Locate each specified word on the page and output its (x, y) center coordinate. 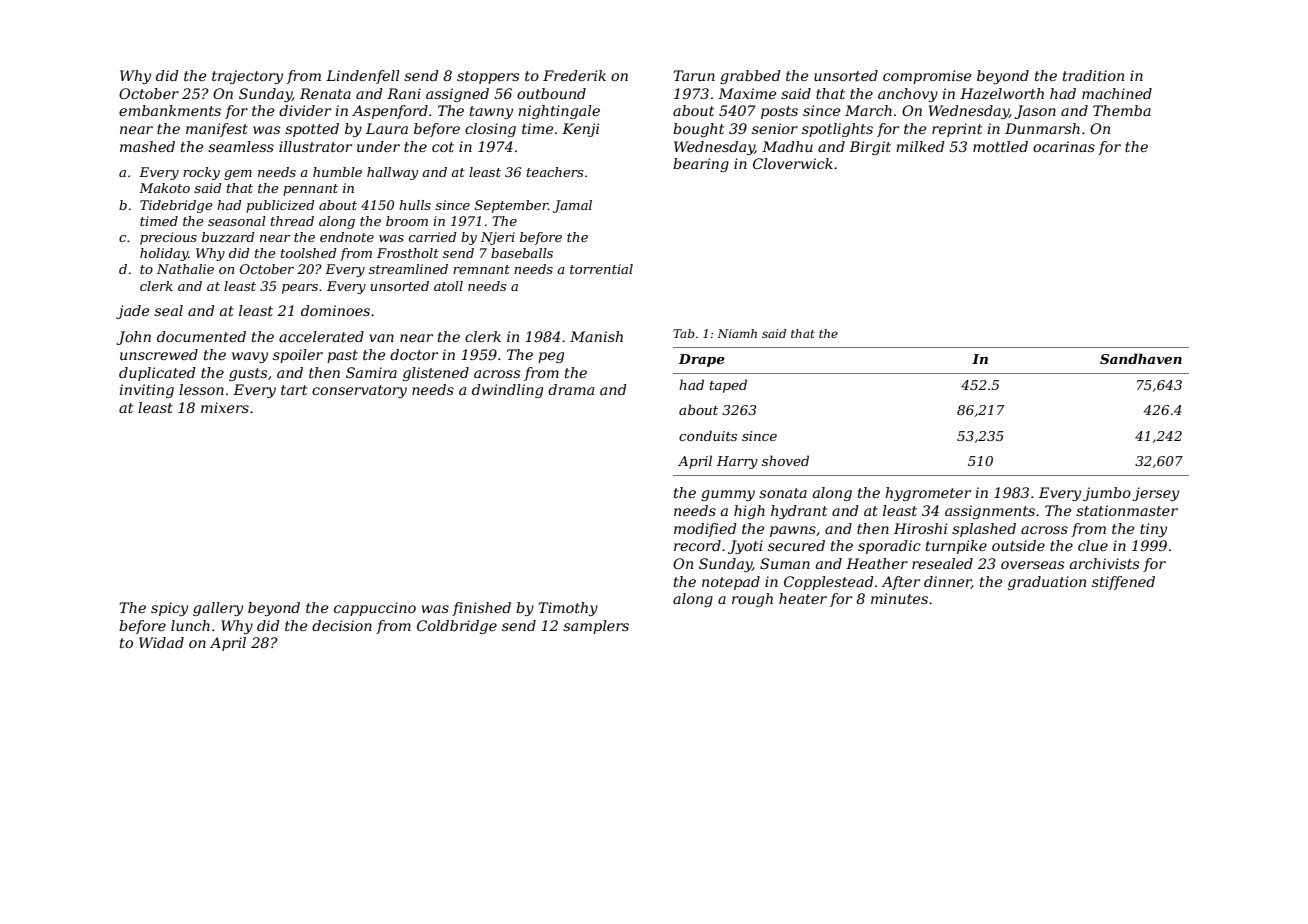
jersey (1155, 494)
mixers (225, 407)
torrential (601, 269)
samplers (596, 627)
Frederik (574, 75)
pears (300, 289)
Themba (1122, 110)
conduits (708, 435)
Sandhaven (1141, 358)
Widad (161, 642)
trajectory (247, 77)
